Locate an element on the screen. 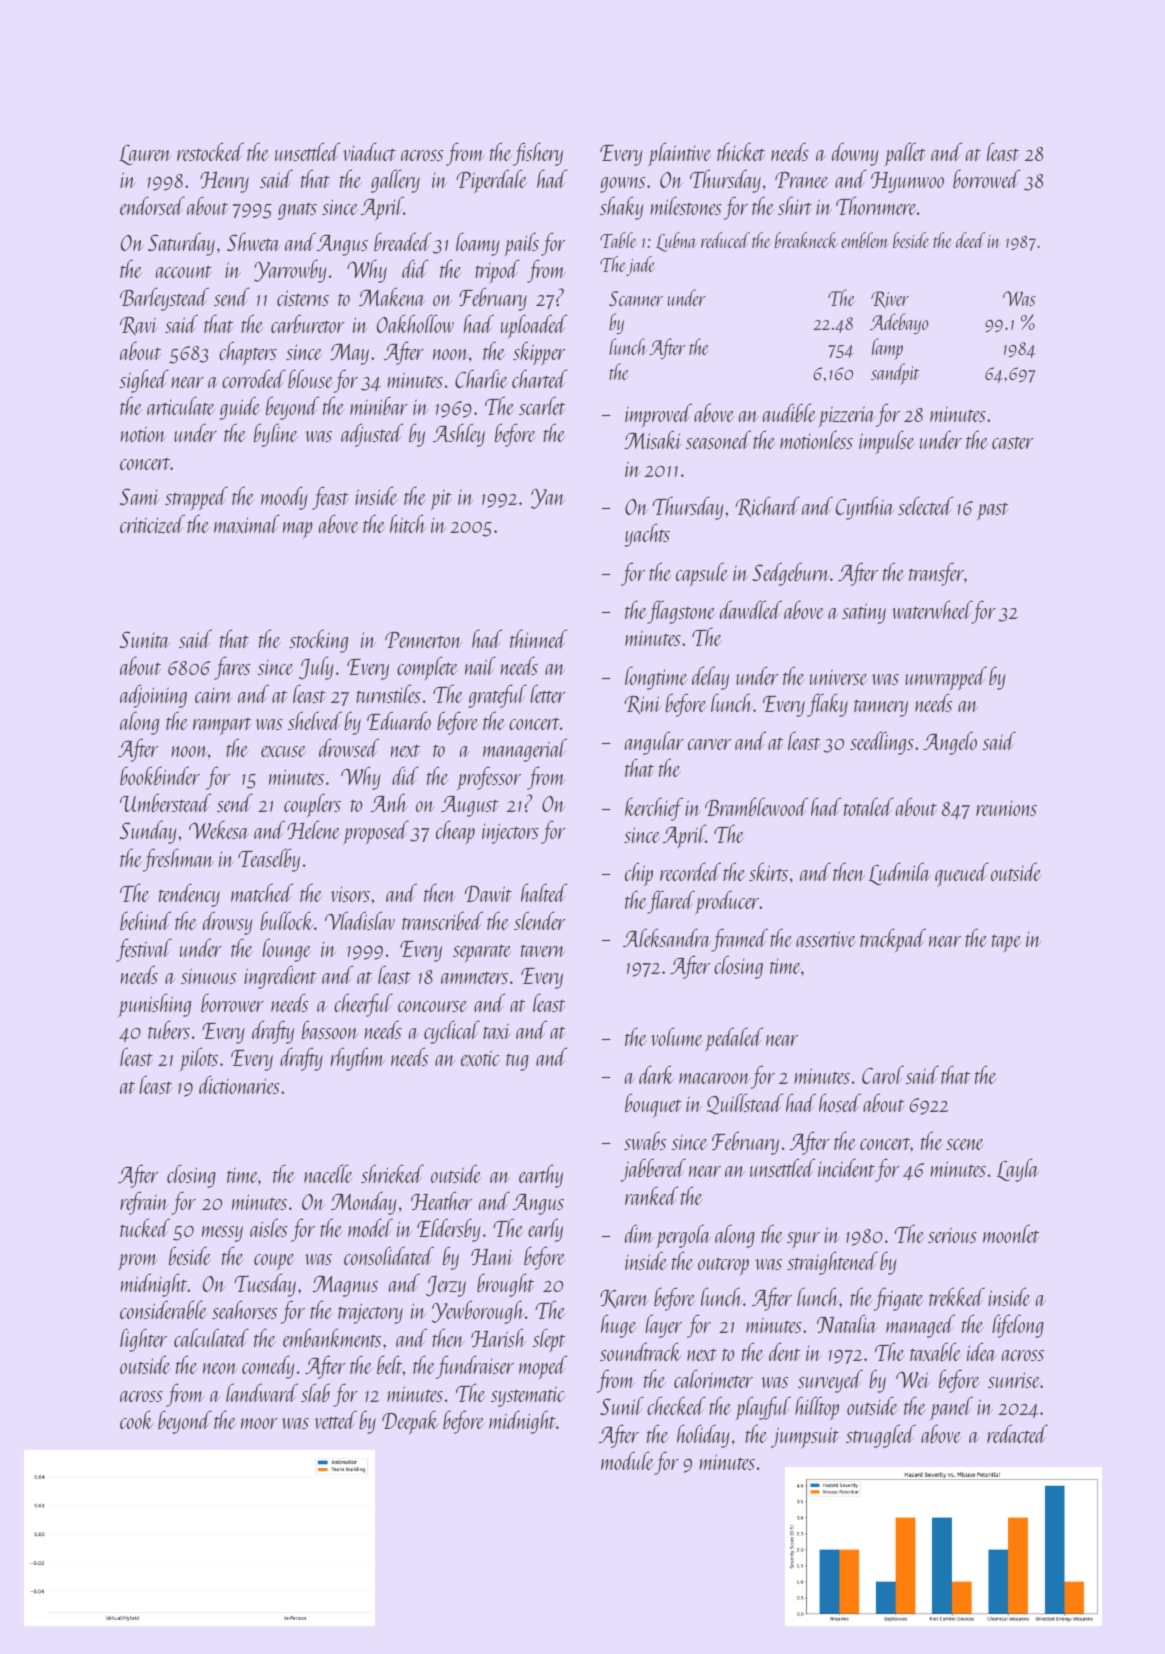 The height and width of the screenshot is (1654, 1165). Table is located at coordinates (618, 240).
